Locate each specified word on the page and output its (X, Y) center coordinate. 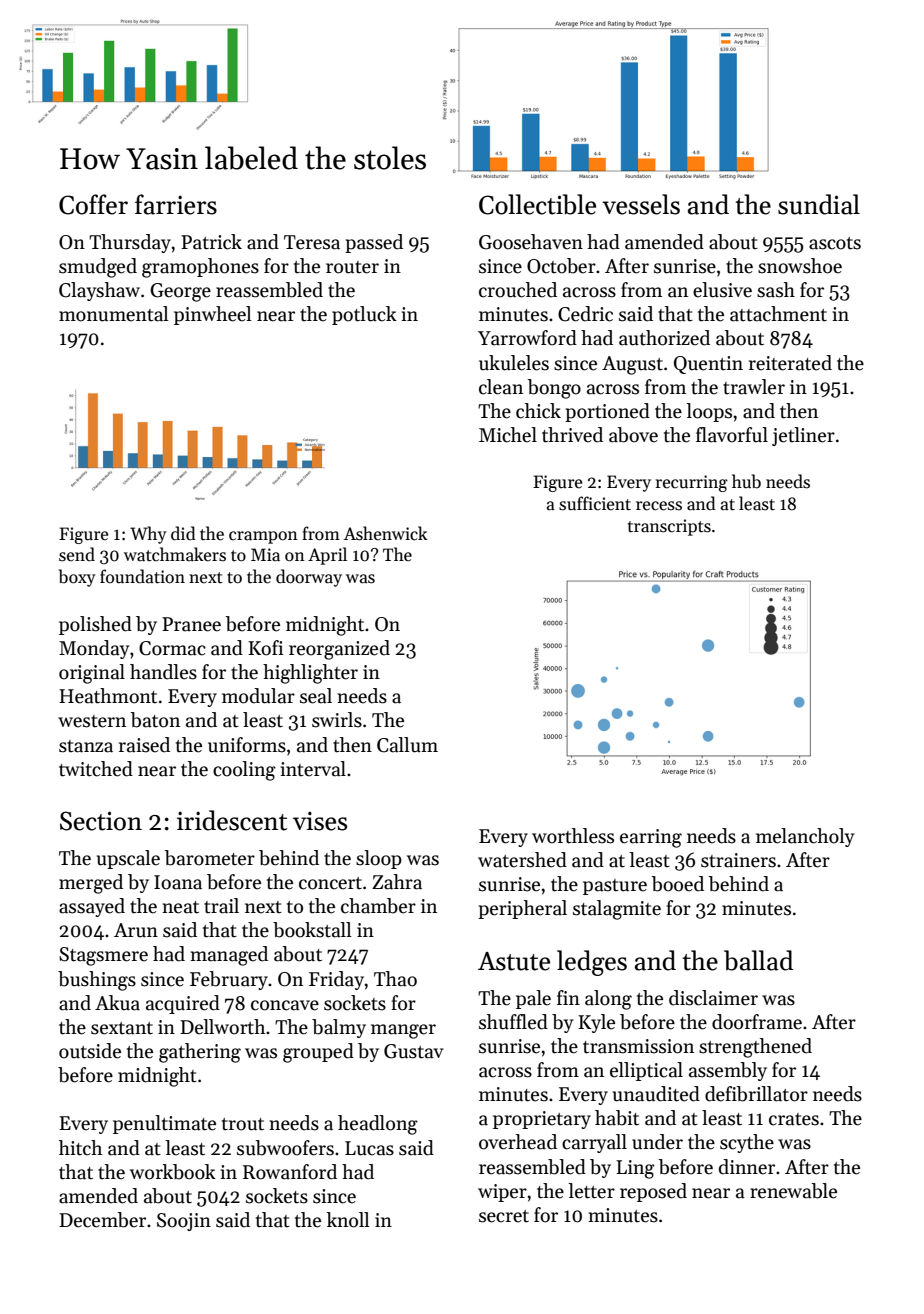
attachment (778, 314)
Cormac (172, 648)
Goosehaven (531, 242)
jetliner (803, 436)
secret (504, 1216)
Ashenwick (386, 533)
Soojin (184, 1222)
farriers (176, 204)
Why (148, 535)
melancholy (805, 837)
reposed (653, 1192)
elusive (722, 290)
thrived (572, 435)
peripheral (522, 909)
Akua (117, 1003)
